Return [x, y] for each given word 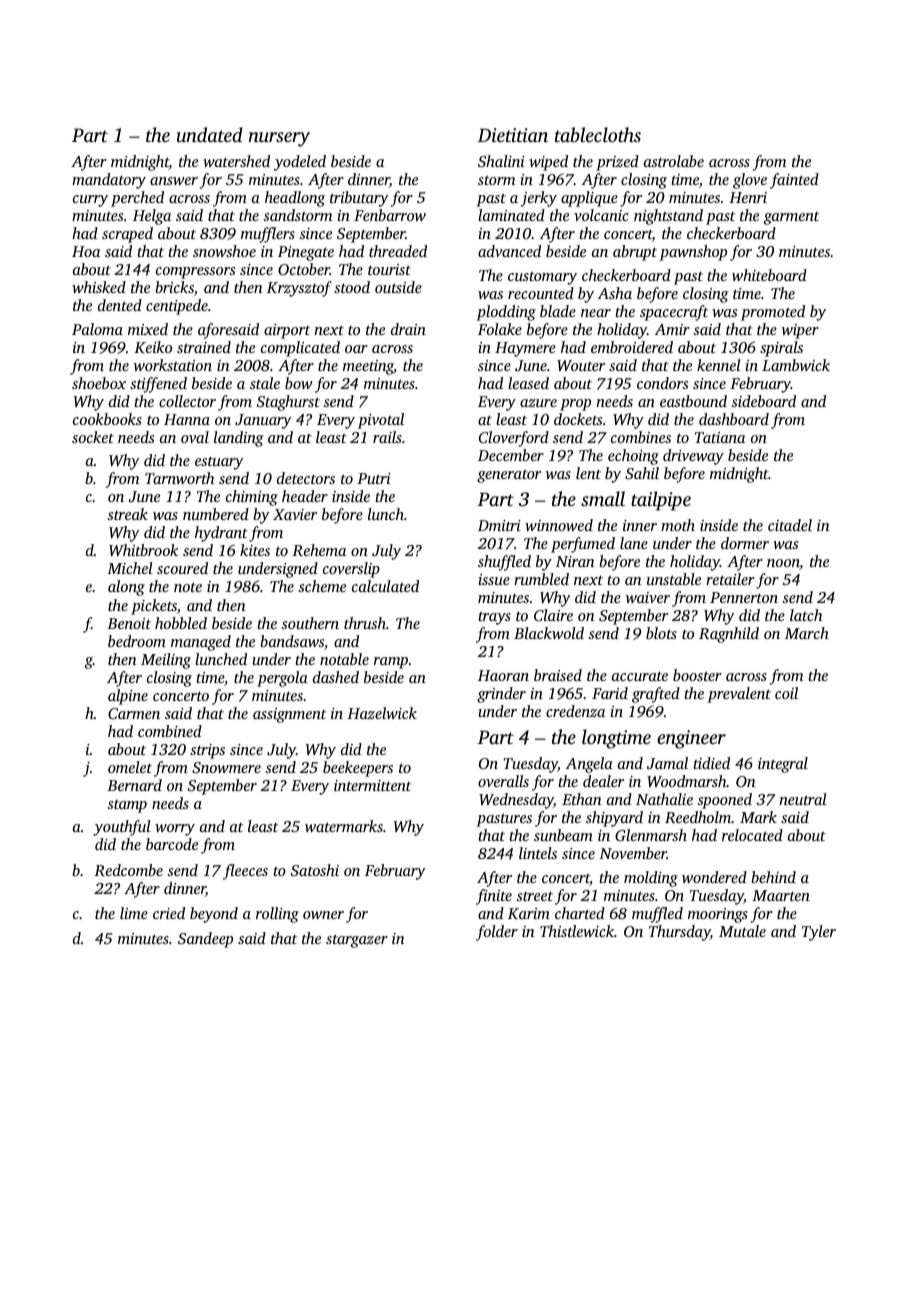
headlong [295, 199]
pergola [282, 679]
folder [497, 933]
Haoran [503, 675]
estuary [219, 463]
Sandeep [205, 940]
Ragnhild [729, 635]
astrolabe [674, 161]
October [304, 269]
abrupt [635, 253]
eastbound [693, 401]
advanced [509, 251]
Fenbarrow [390, 215]
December [511, 455]
